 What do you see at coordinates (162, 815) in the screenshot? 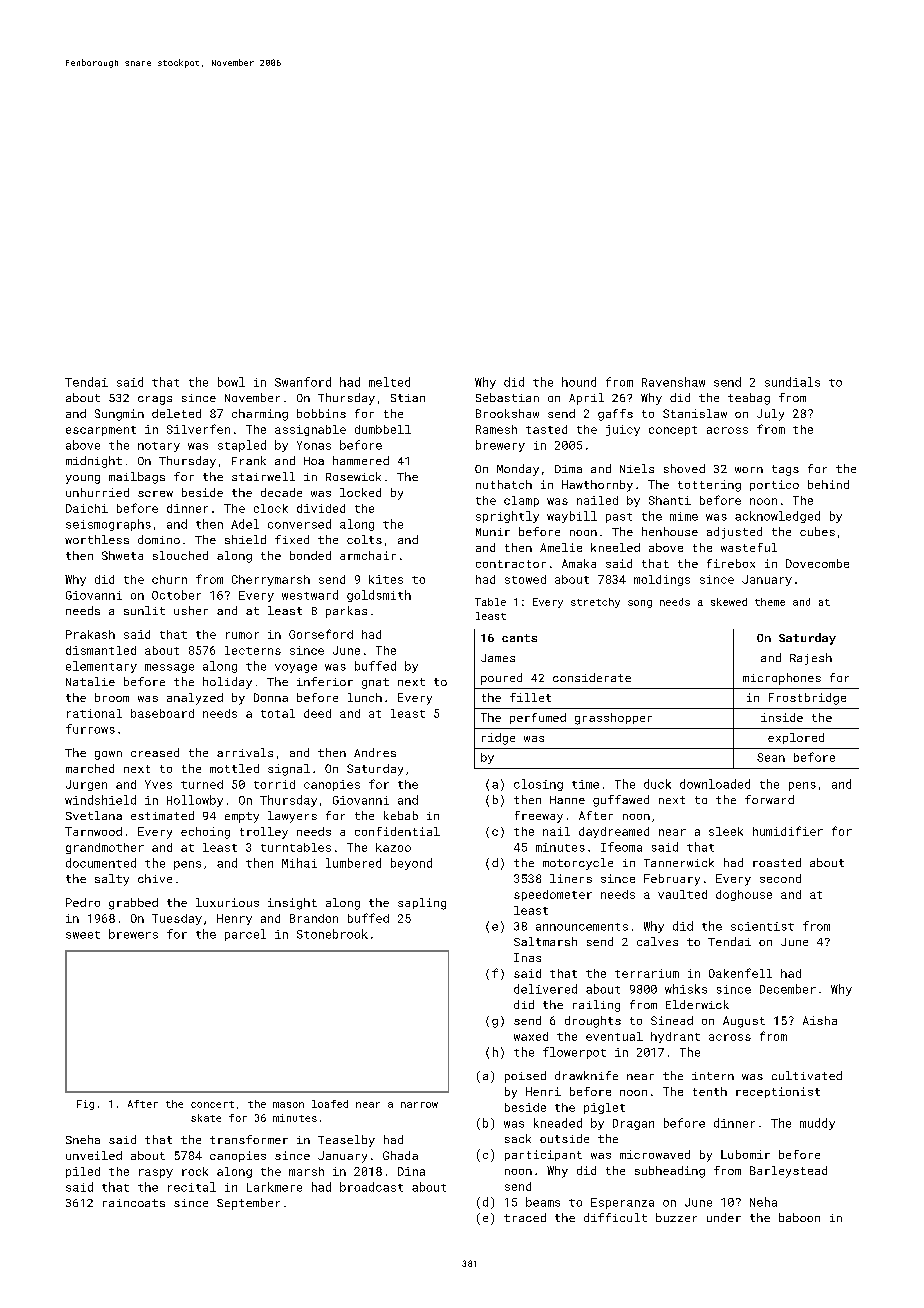
I see `estimated` at bounding box center [162, 815].
